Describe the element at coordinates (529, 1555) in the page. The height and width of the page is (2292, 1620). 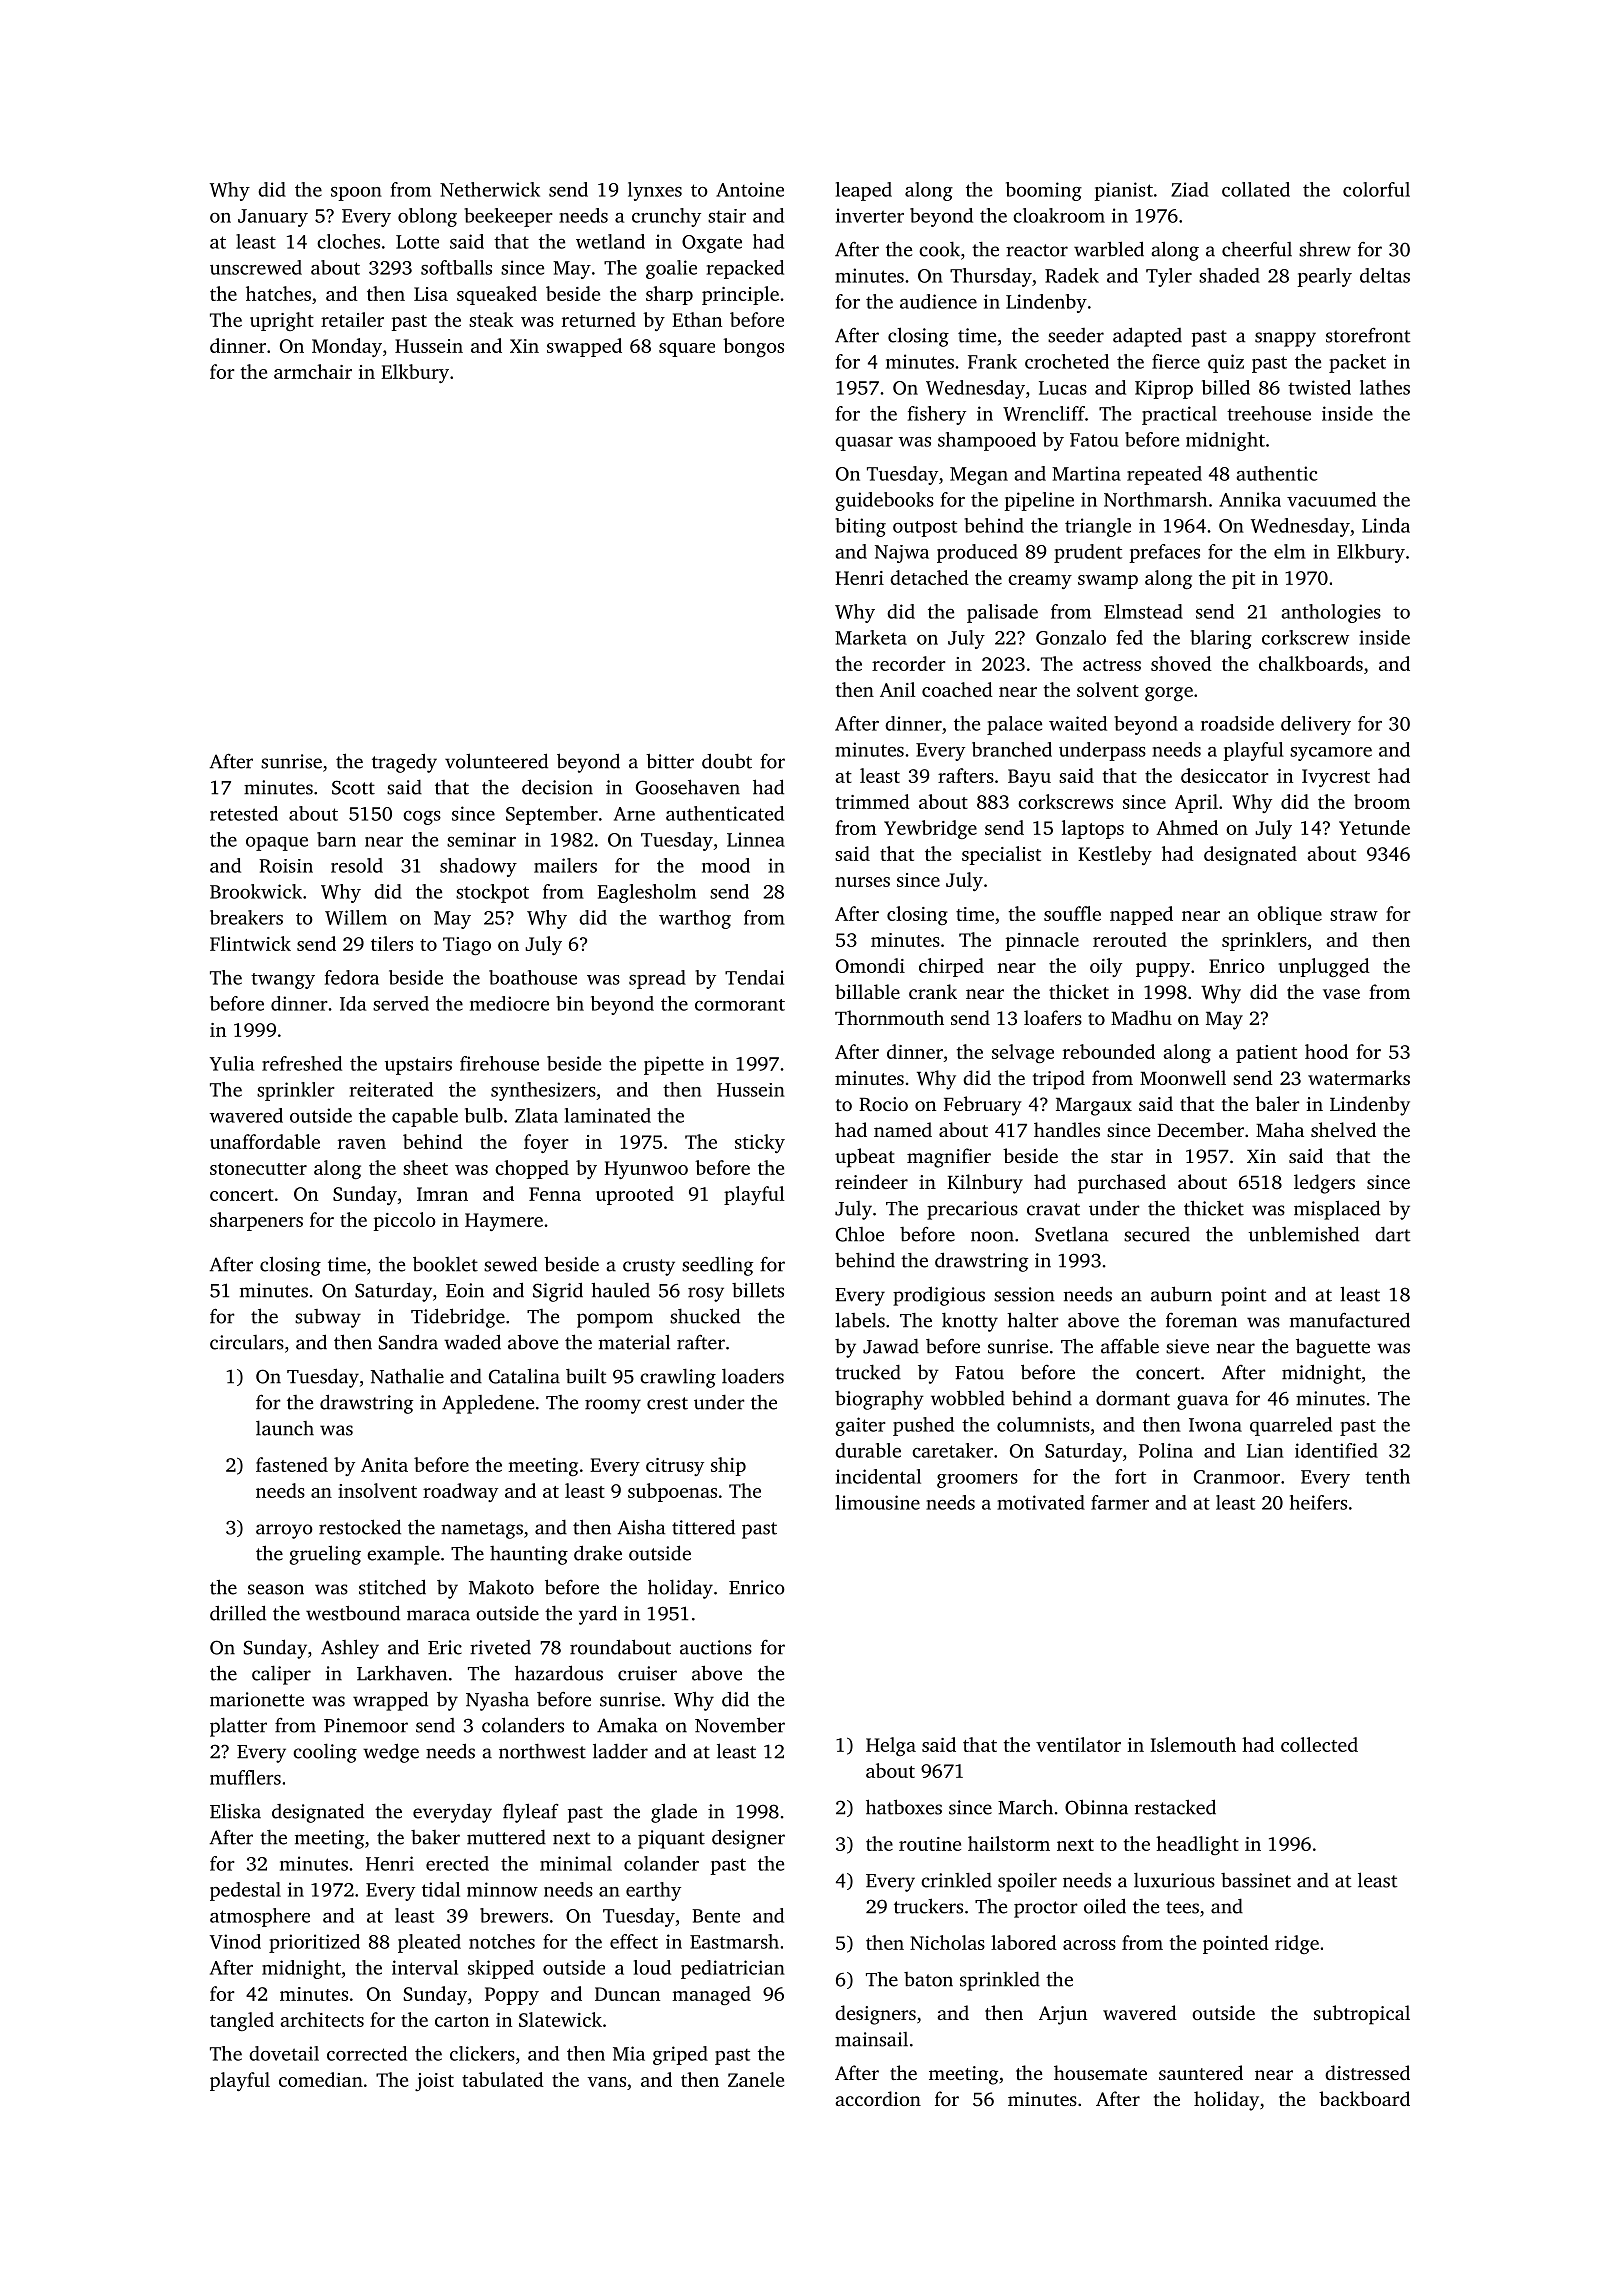
I see `haunting` at that location.
